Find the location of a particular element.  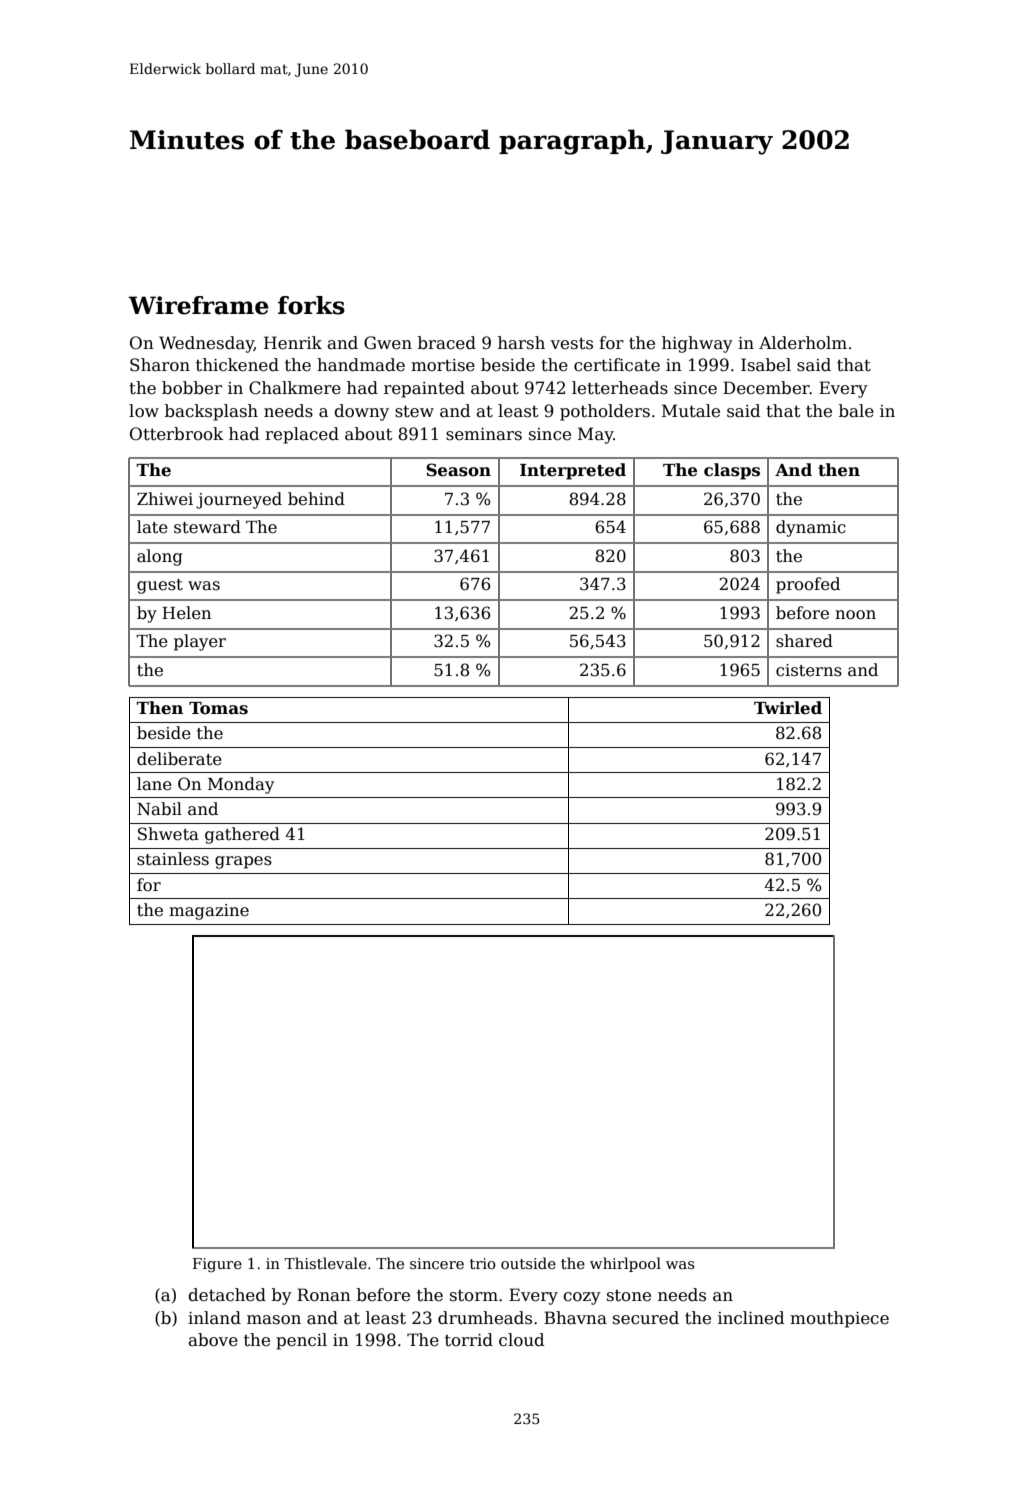

Wireframe is located at coordinates (198, 305).
